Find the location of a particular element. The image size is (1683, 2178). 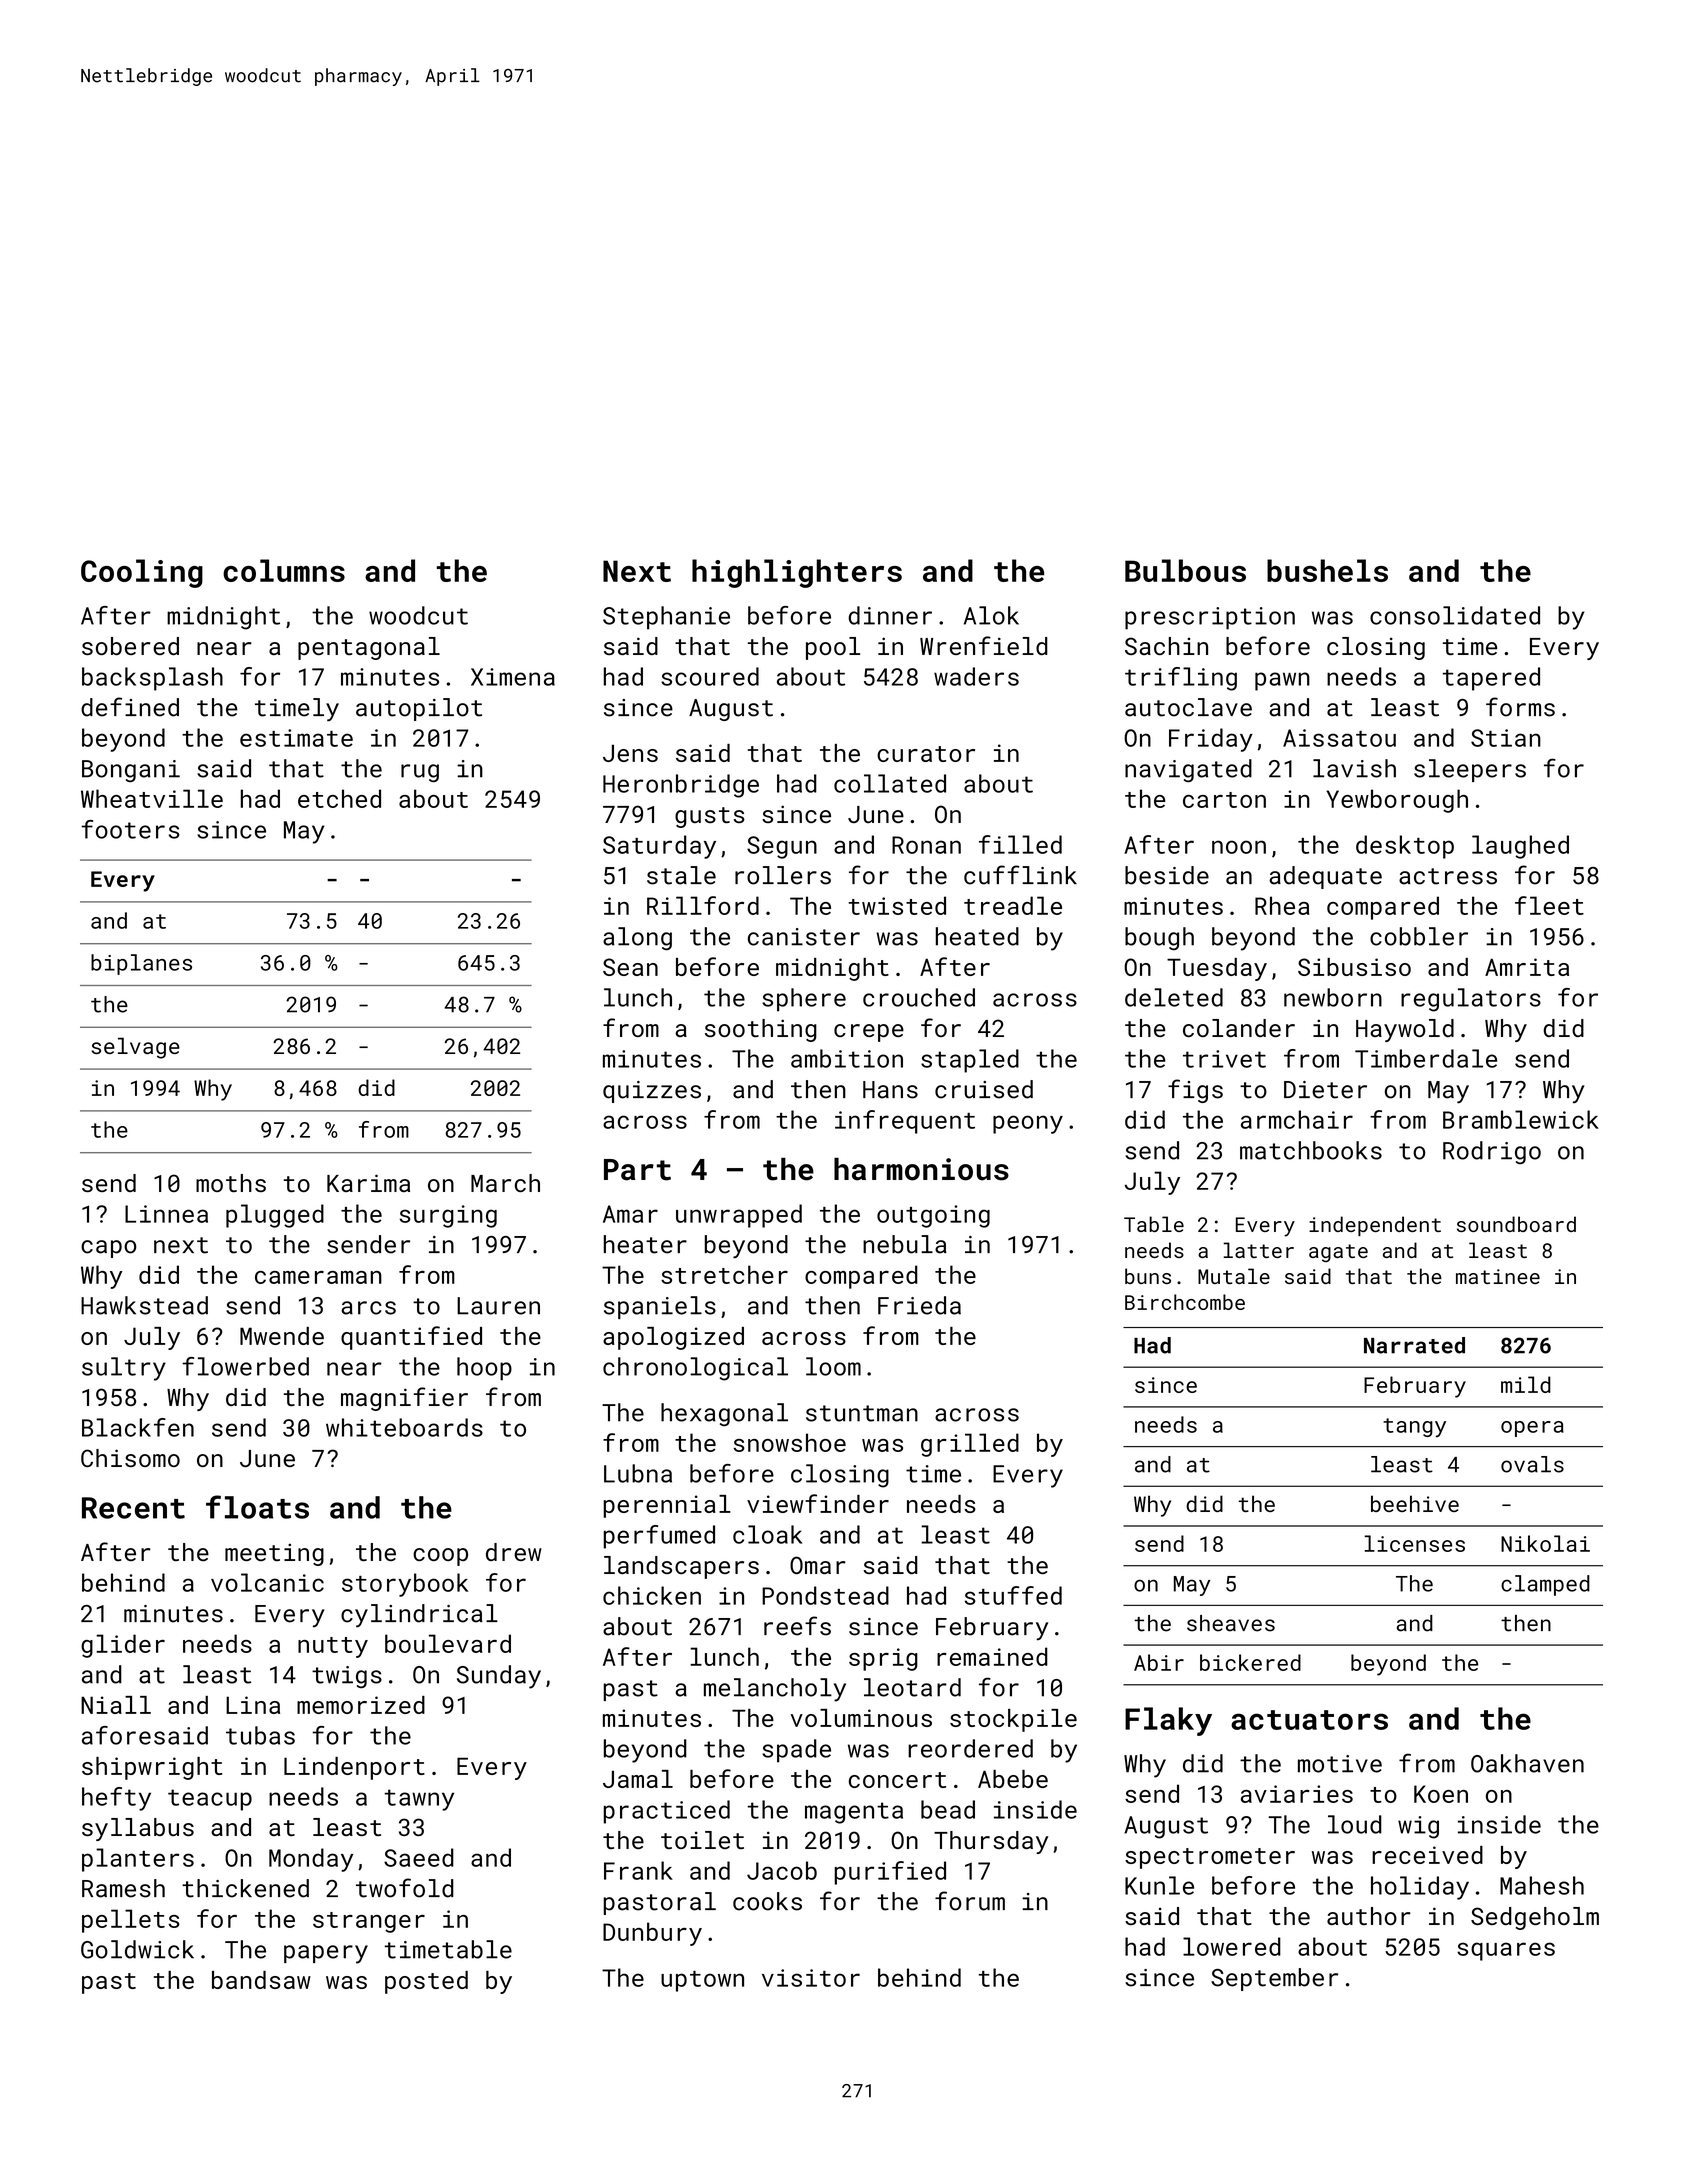

twofold is located at coordinates (405, 1888).
